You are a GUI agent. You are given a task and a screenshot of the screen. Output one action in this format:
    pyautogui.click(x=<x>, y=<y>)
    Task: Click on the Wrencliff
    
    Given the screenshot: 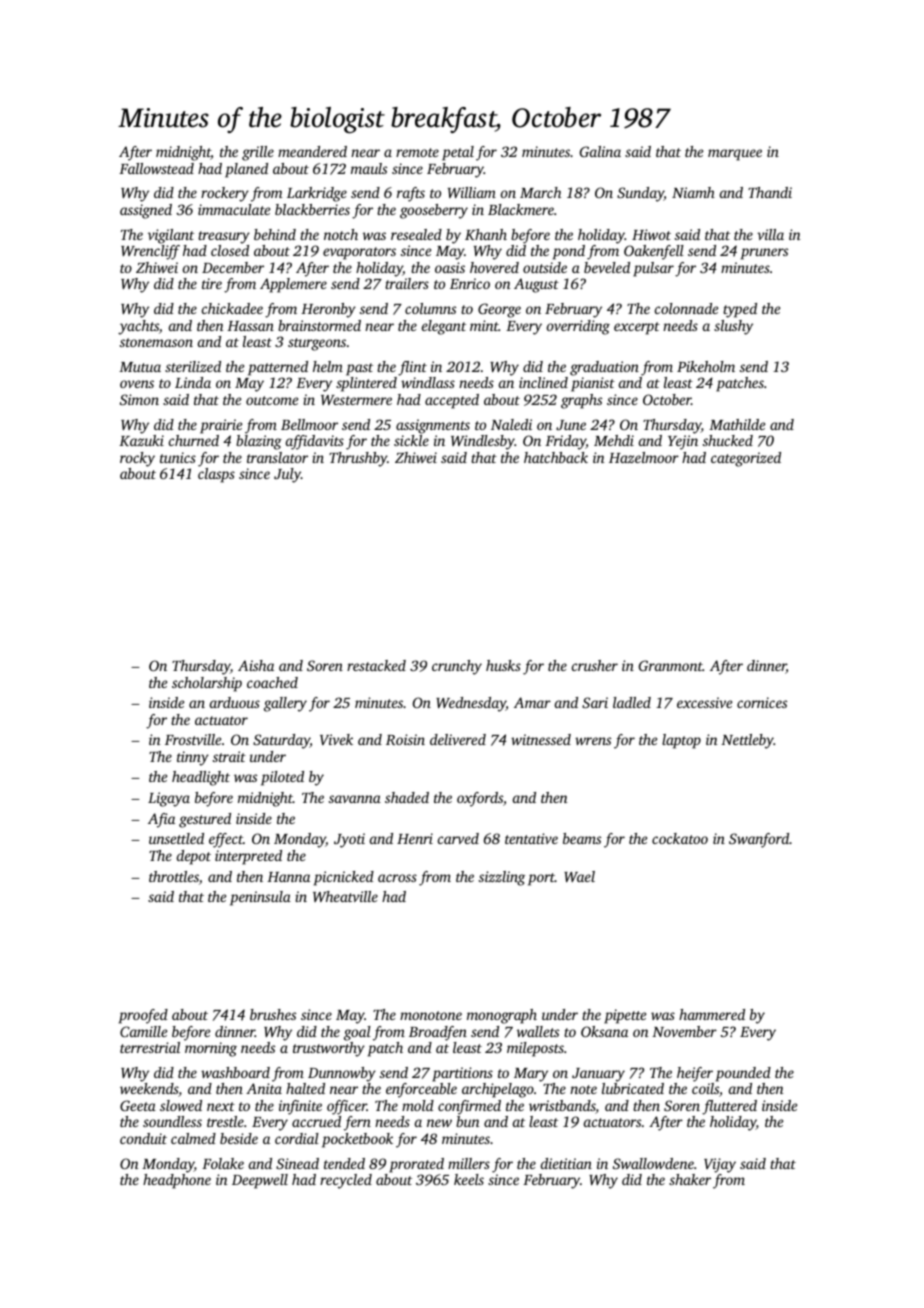 What is the action you would take?
    pyautogui.click(x=150, y=252)
